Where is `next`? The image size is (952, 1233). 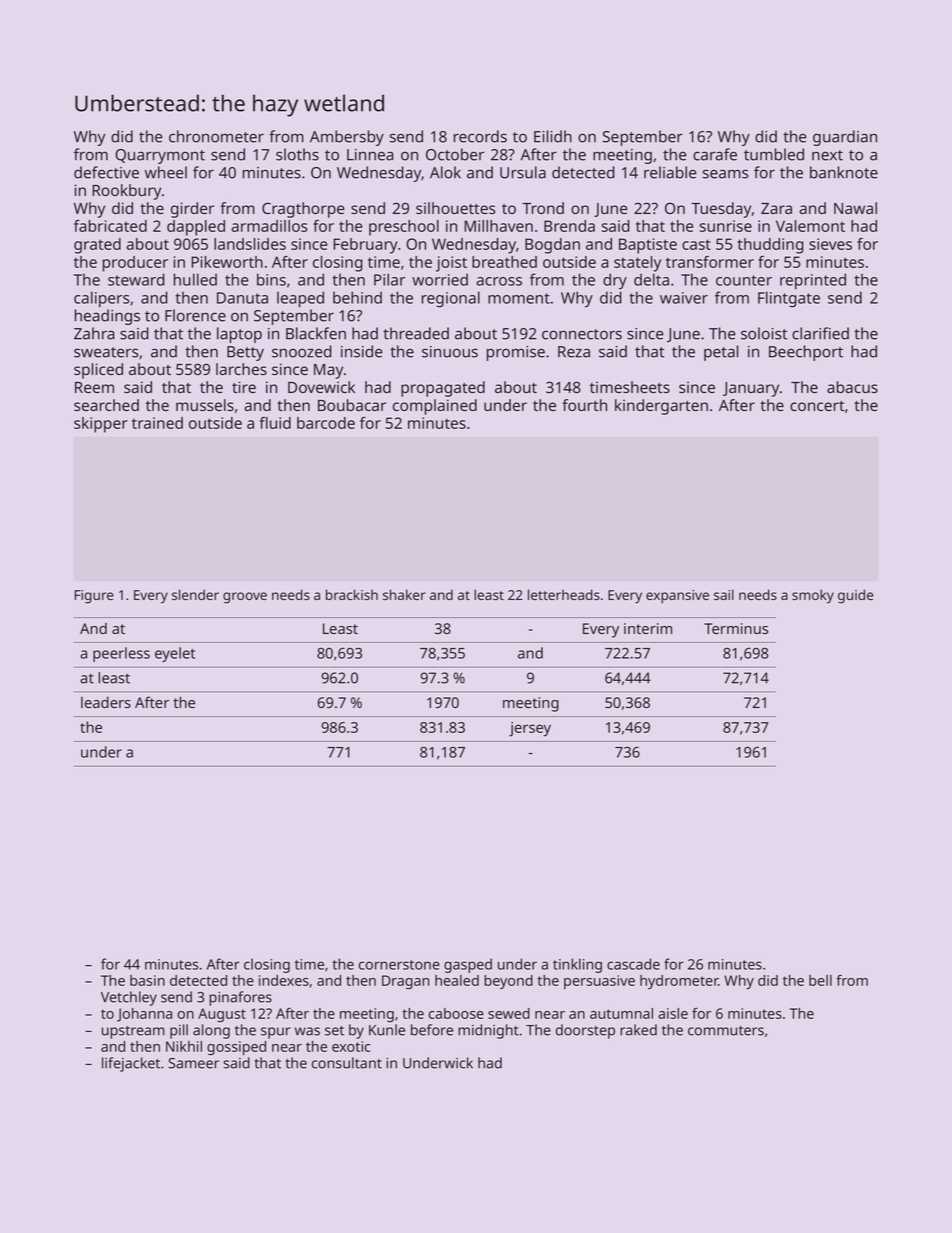
next is located at coordinates (827, 155).
